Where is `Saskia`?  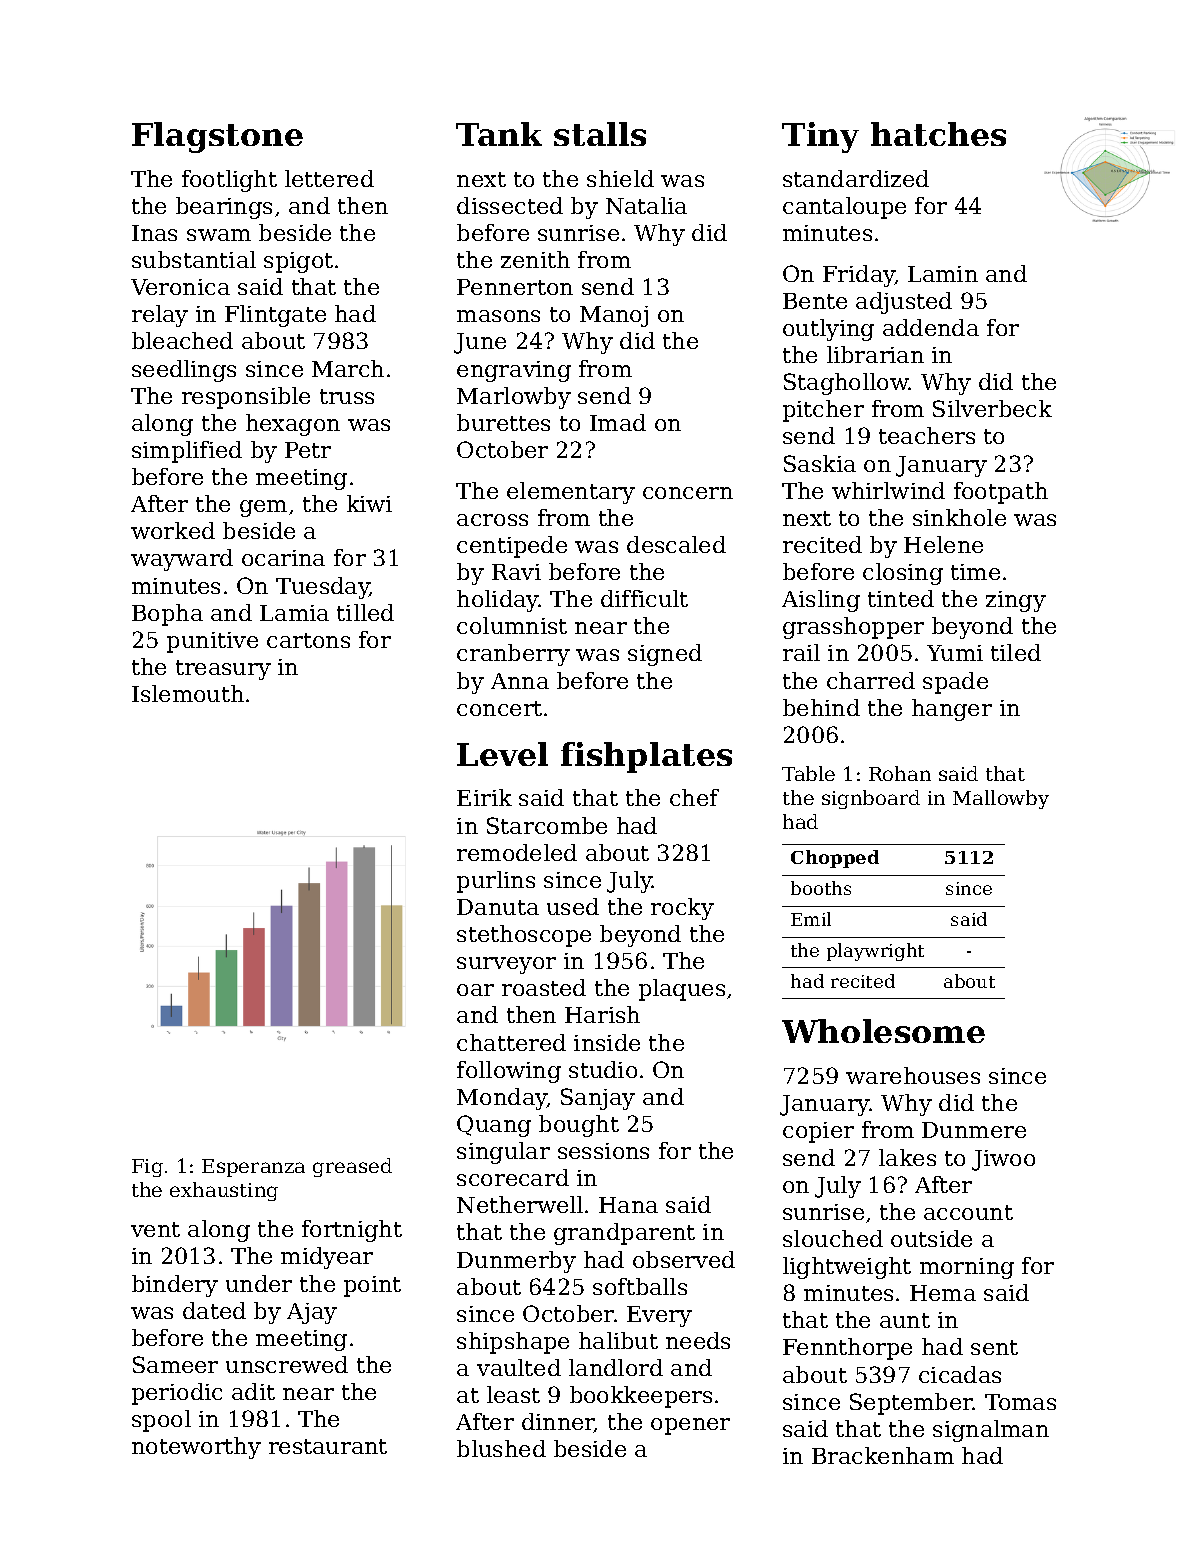 Saskia is located at coordinates (820, 463).
